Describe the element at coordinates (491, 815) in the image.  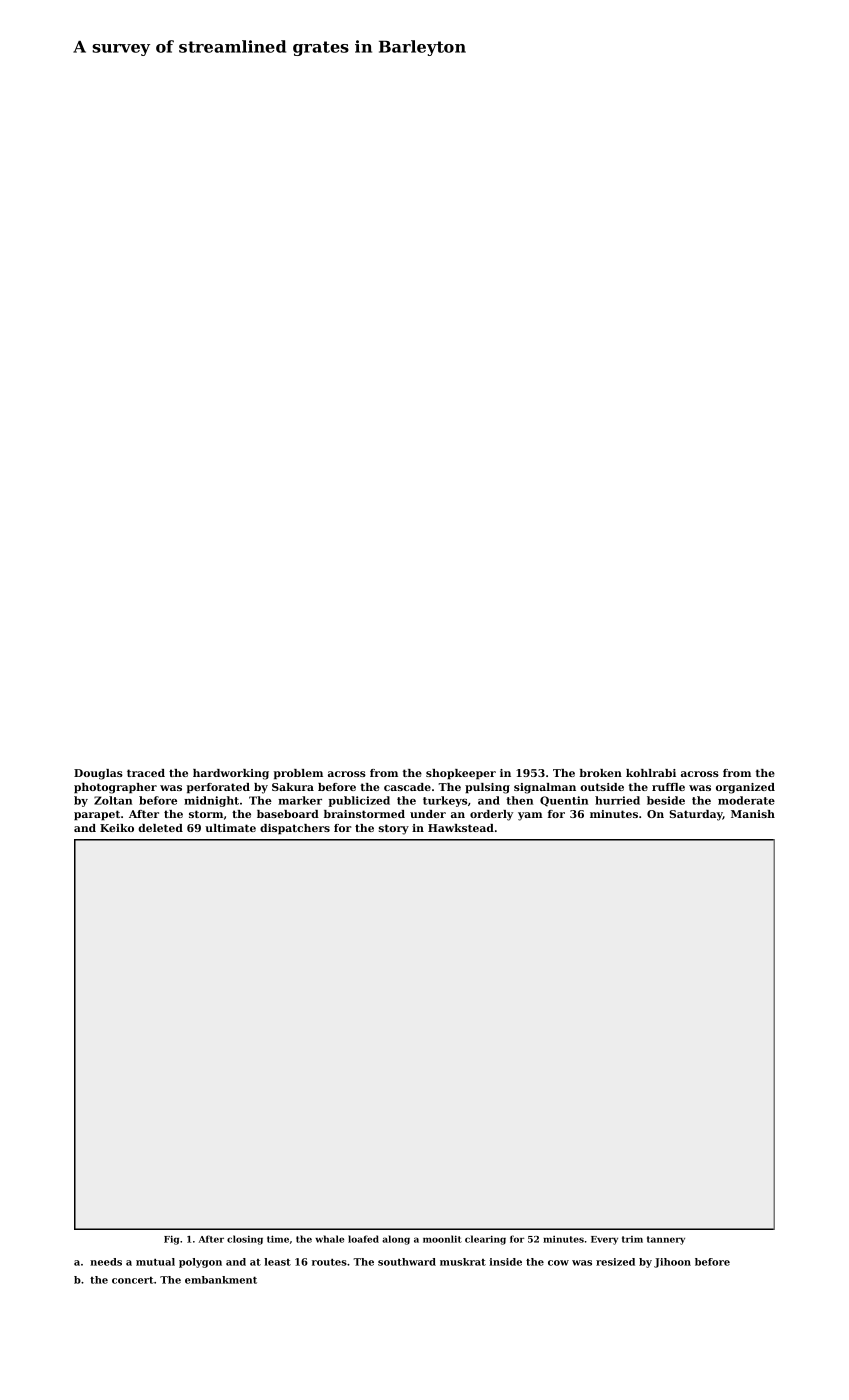
I see `orderly` at that location.
